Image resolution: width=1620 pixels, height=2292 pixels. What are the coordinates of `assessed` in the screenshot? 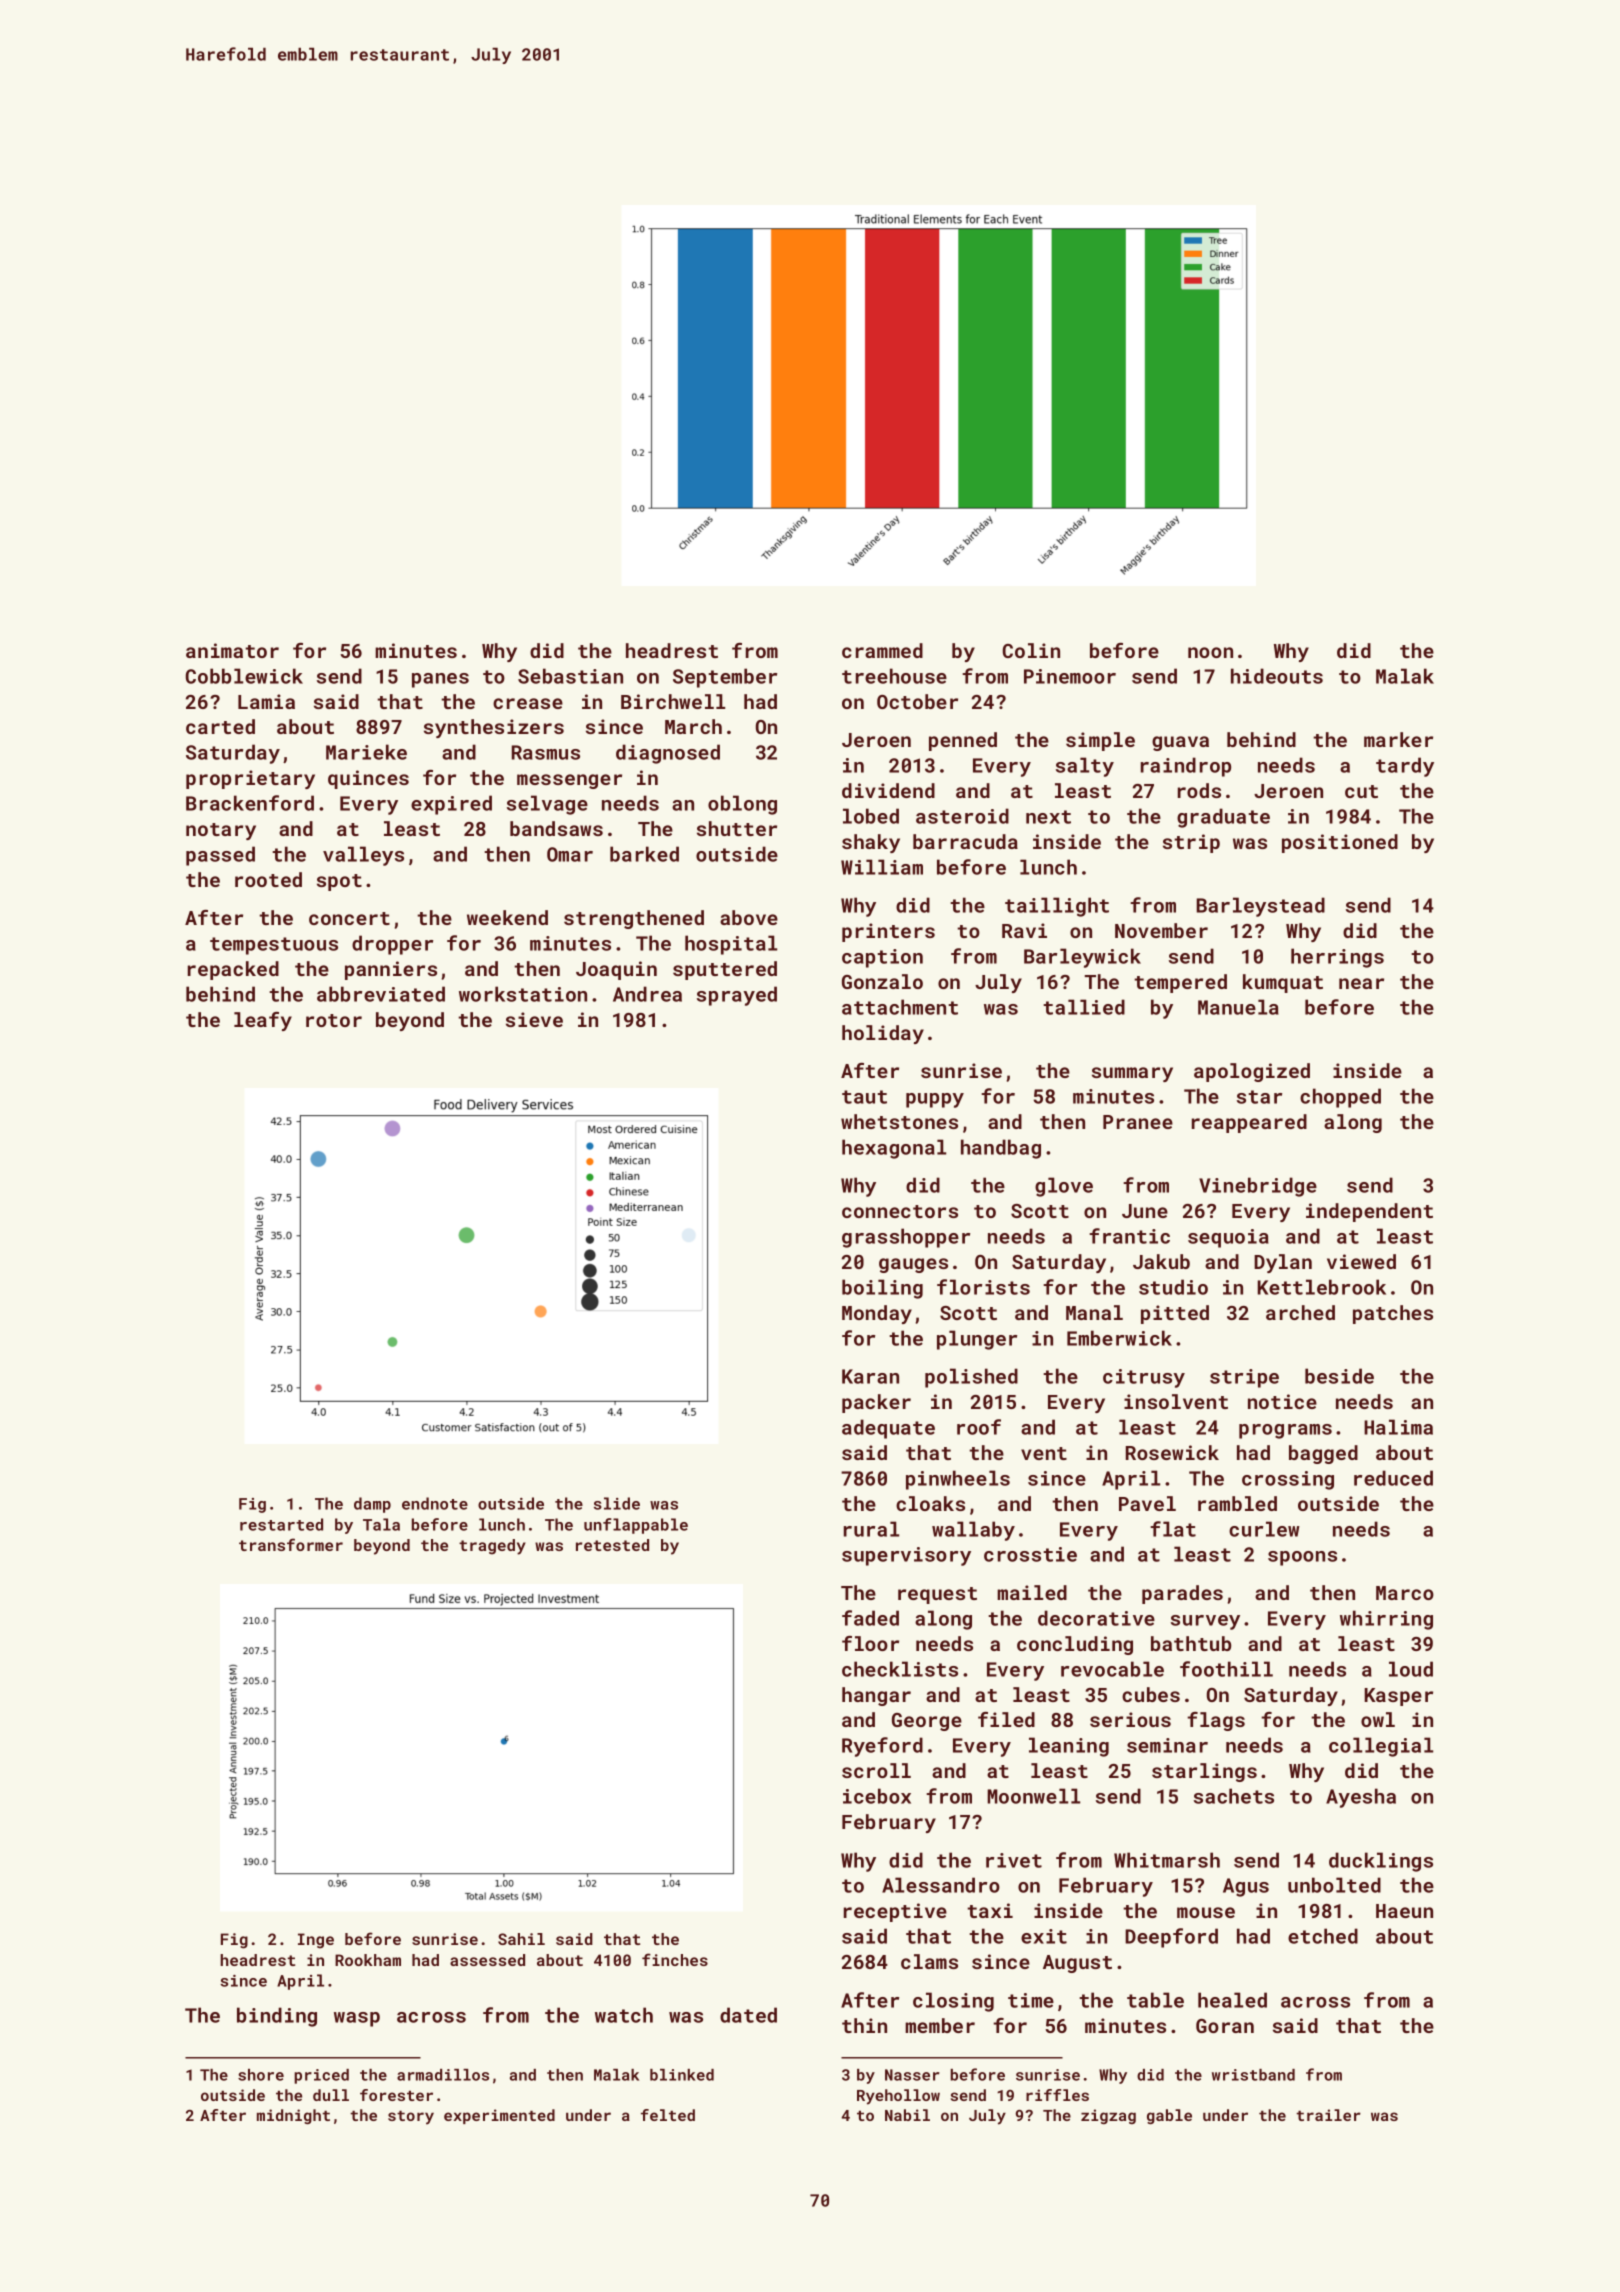 It's located at (487, 1960).
